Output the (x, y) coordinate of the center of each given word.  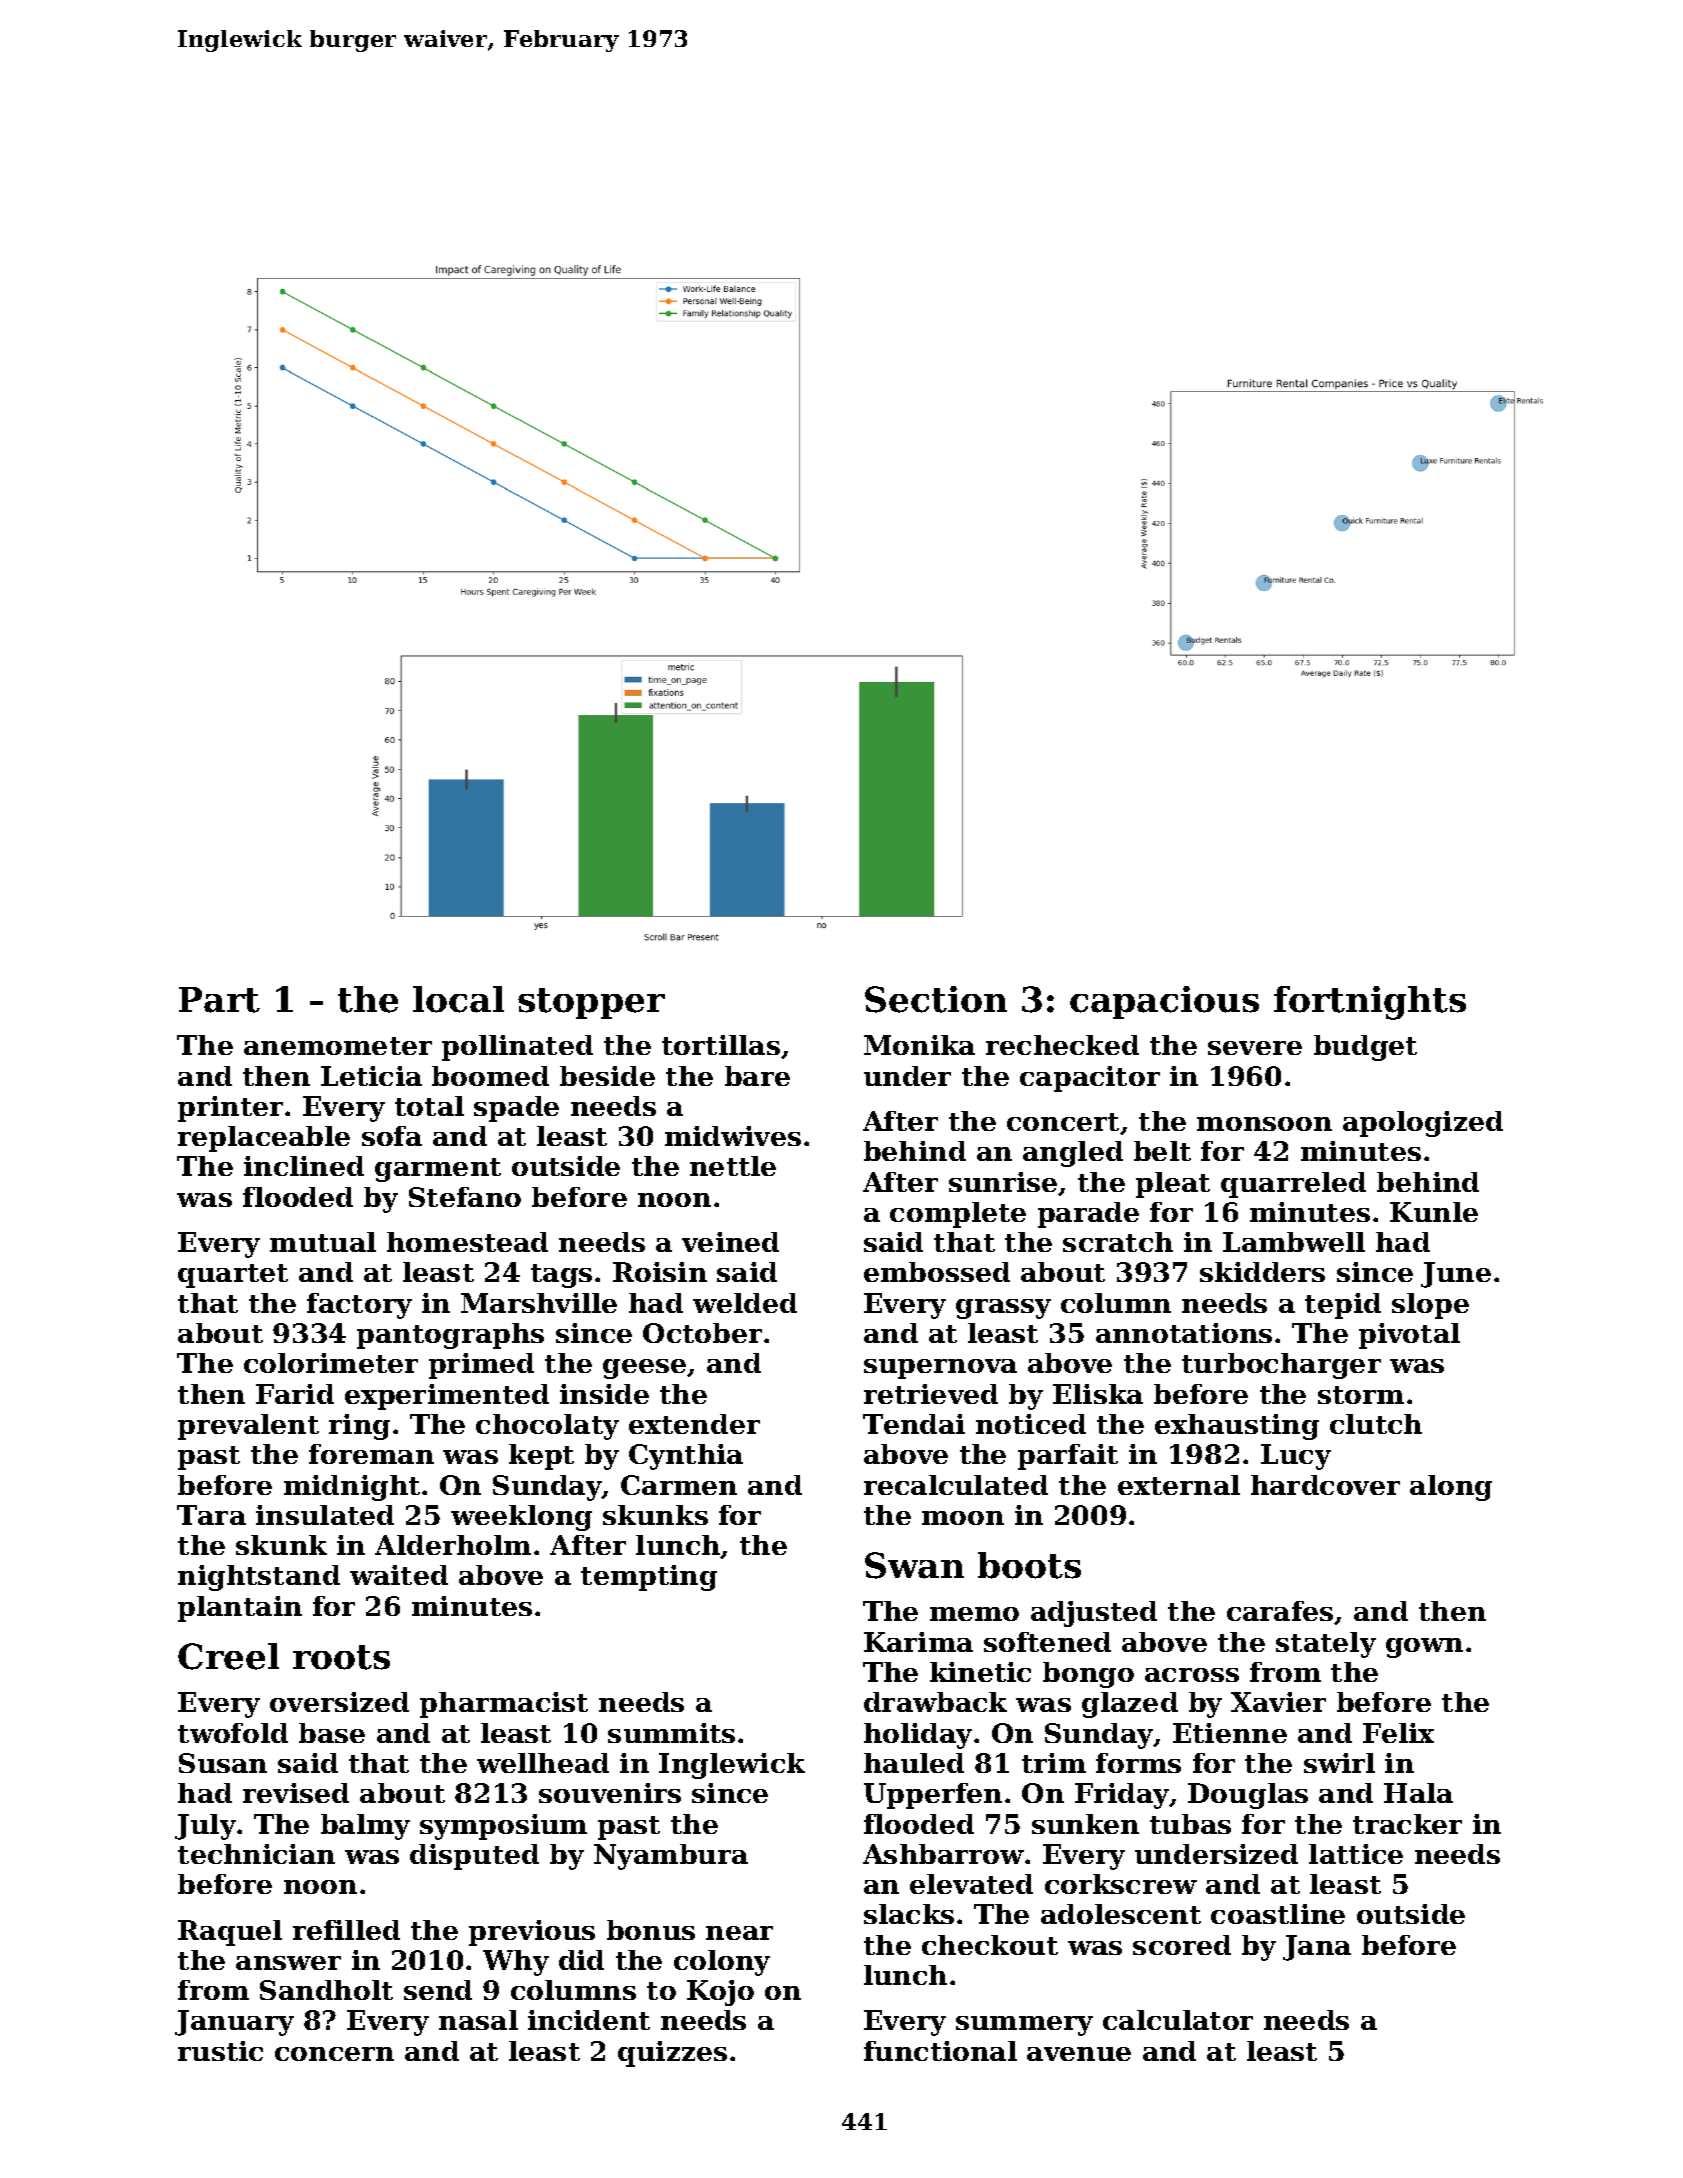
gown (1424, 1648)
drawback (935, 1702)
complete (958, 1215)
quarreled (1293, 1185)
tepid (1343, 1306)
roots (341, 1657)
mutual (323, 1242)
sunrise (1003, 1182)
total (429, 1106)
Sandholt (326, 1990)
